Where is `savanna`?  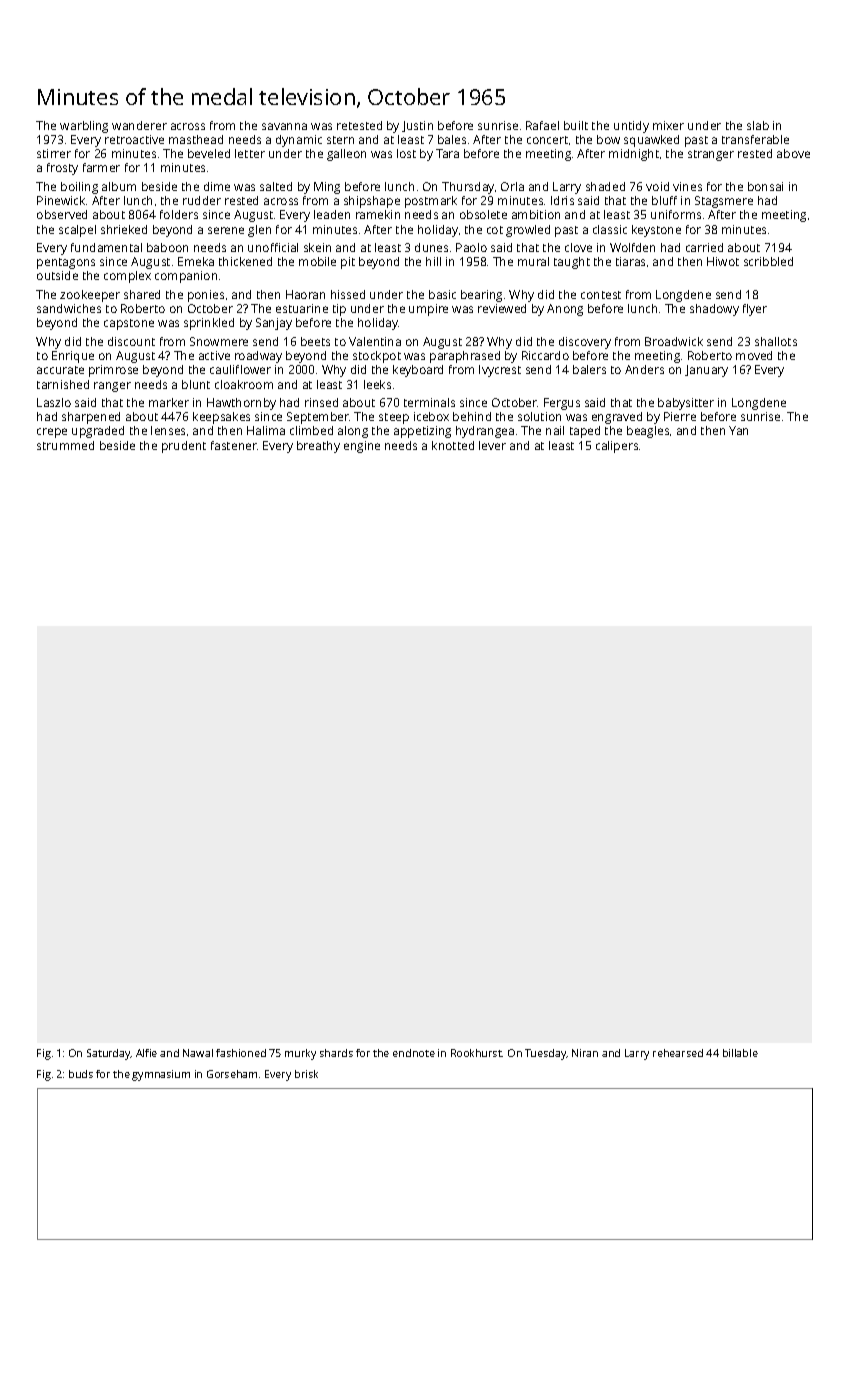 savanna is located at coordinates (284, 126).
